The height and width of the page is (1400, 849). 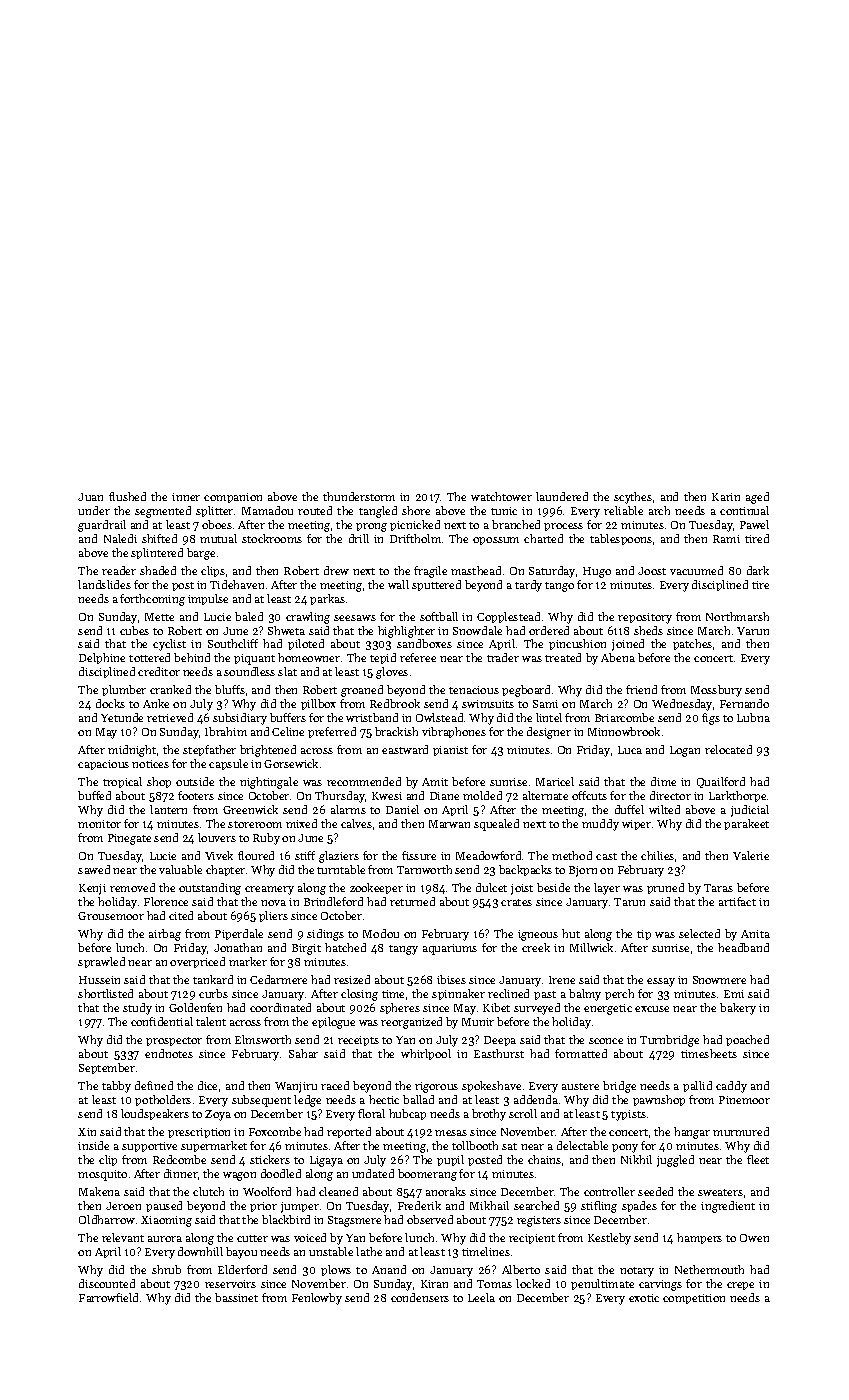 What do you see at coordinates (165, 935) in the page?
I see `airbag` at bounding box center [165, 935].
